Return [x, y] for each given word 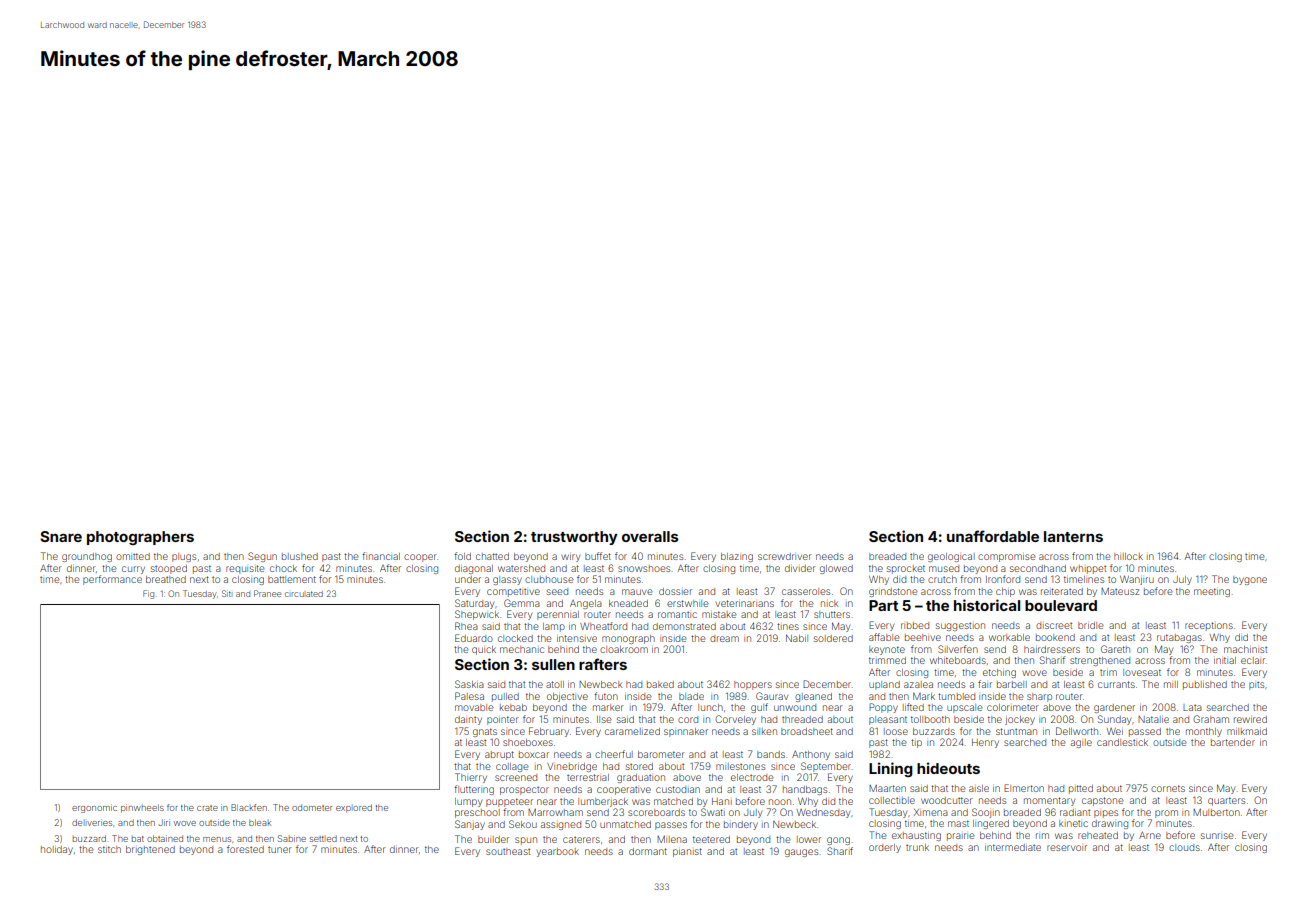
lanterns [1073, 536]
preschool [477, 813]
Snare [61, 536]
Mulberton [1216, 812]
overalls [650, 536]
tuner [280, 850]
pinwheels [142, 808]
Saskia [469, 684]
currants [1116, 684]
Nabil [797, 638]
